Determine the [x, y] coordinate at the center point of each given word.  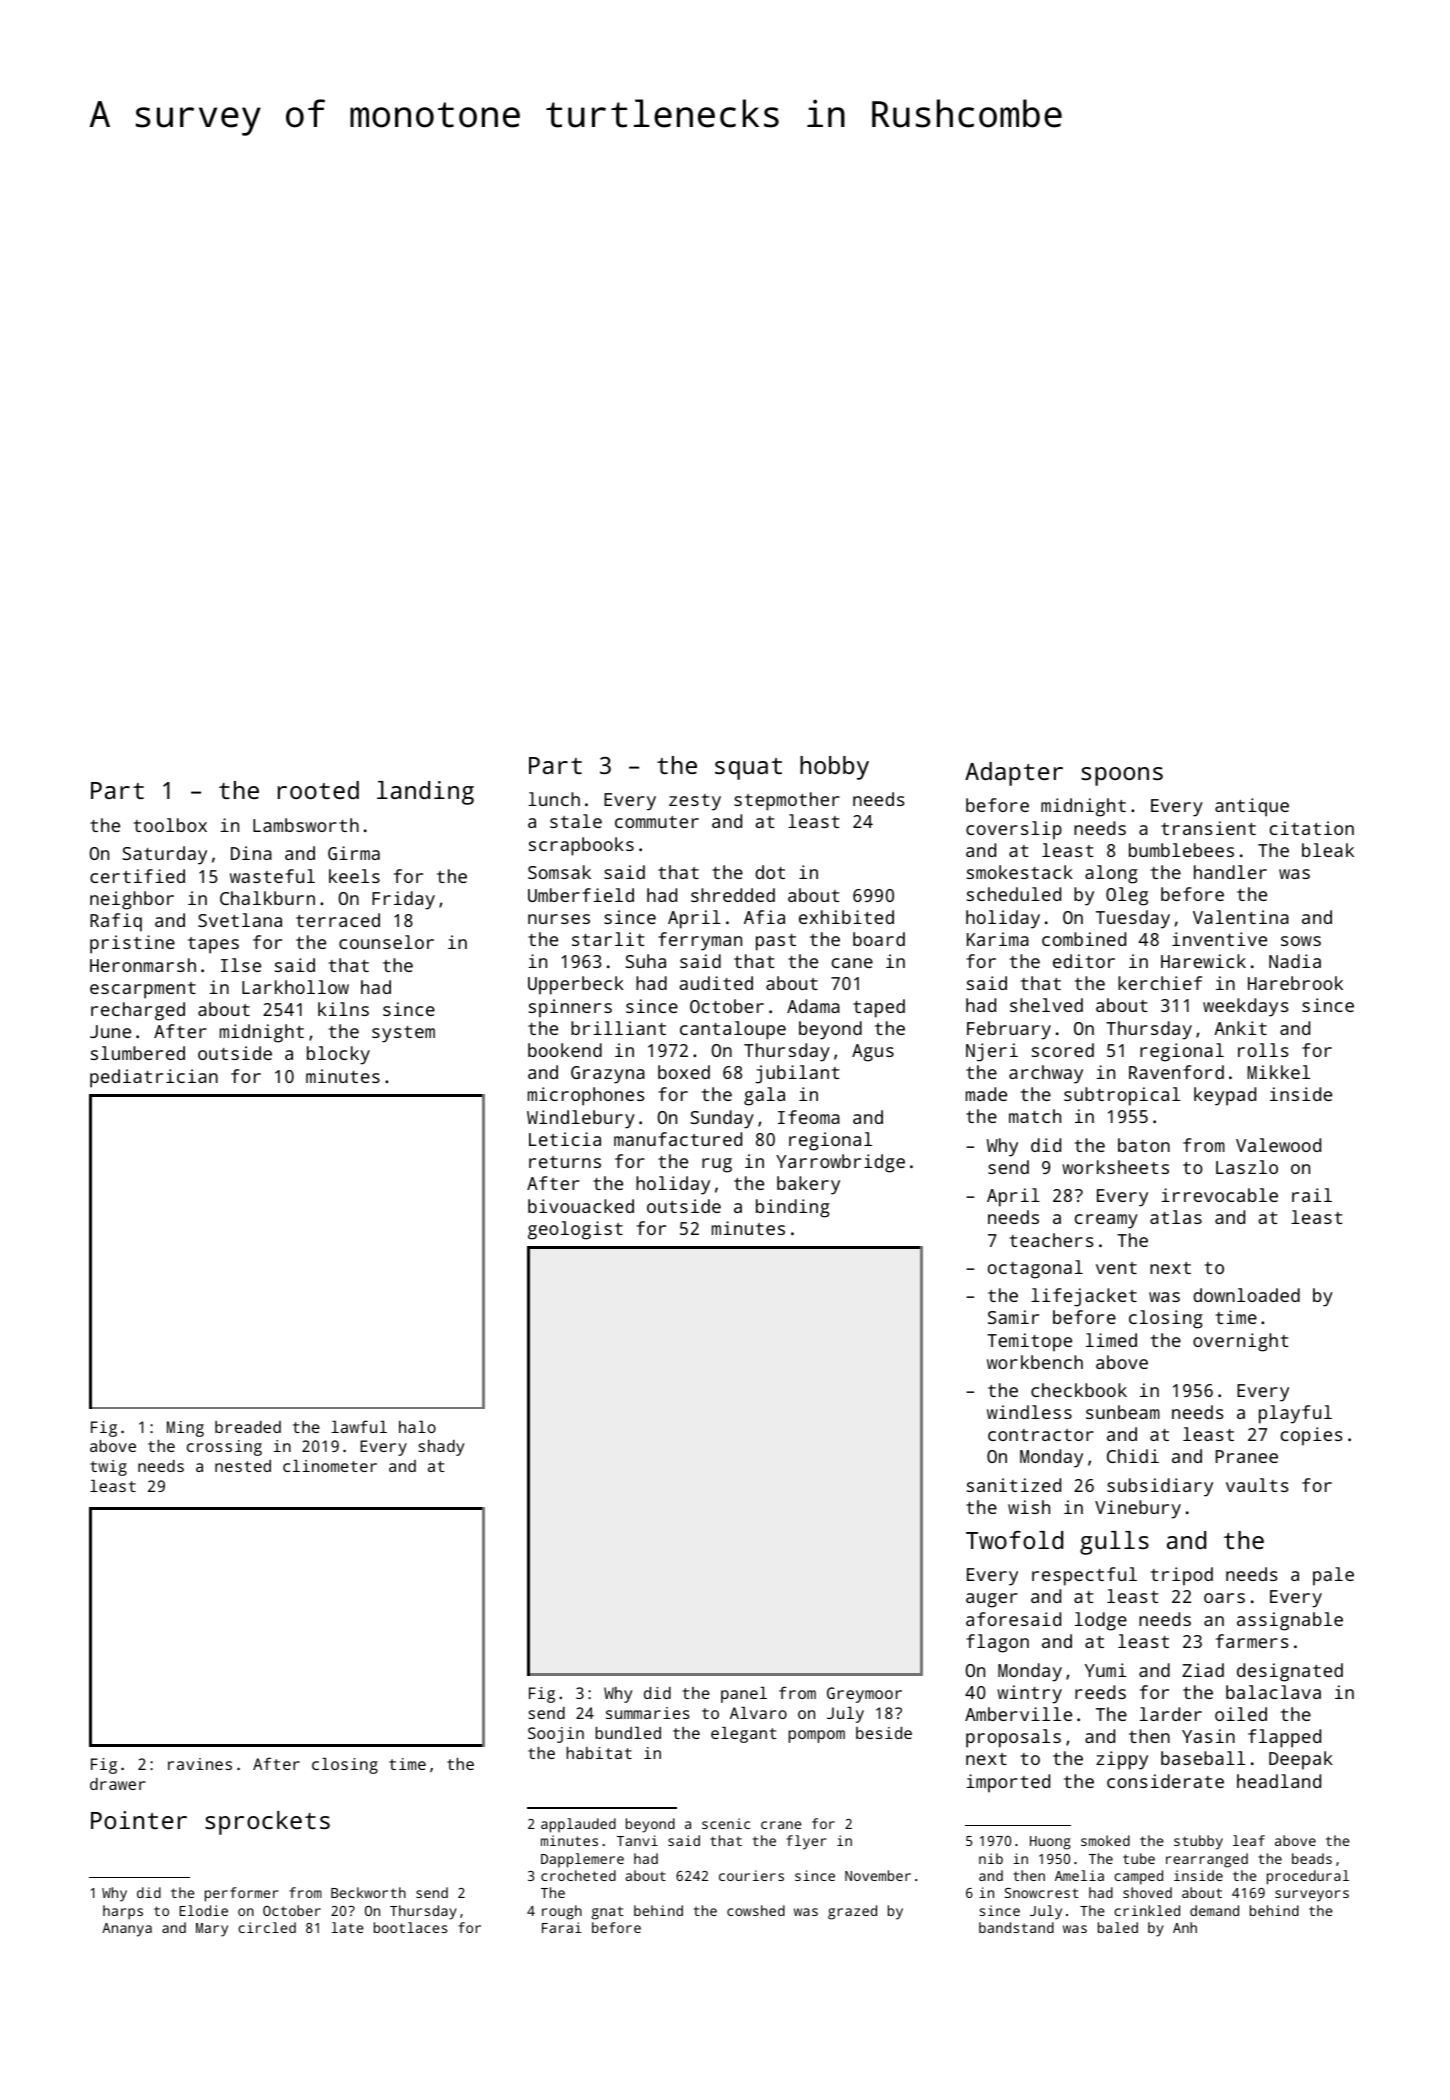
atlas [1176, 1217]
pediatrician [154, 1078]
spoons [1122, 776]
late [348, 1927]
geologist [575, 1230]
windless [1029, 1412]
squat [748, 769]
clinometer [330, 1466]
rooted [318, 790]
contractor [1041, 1435]
